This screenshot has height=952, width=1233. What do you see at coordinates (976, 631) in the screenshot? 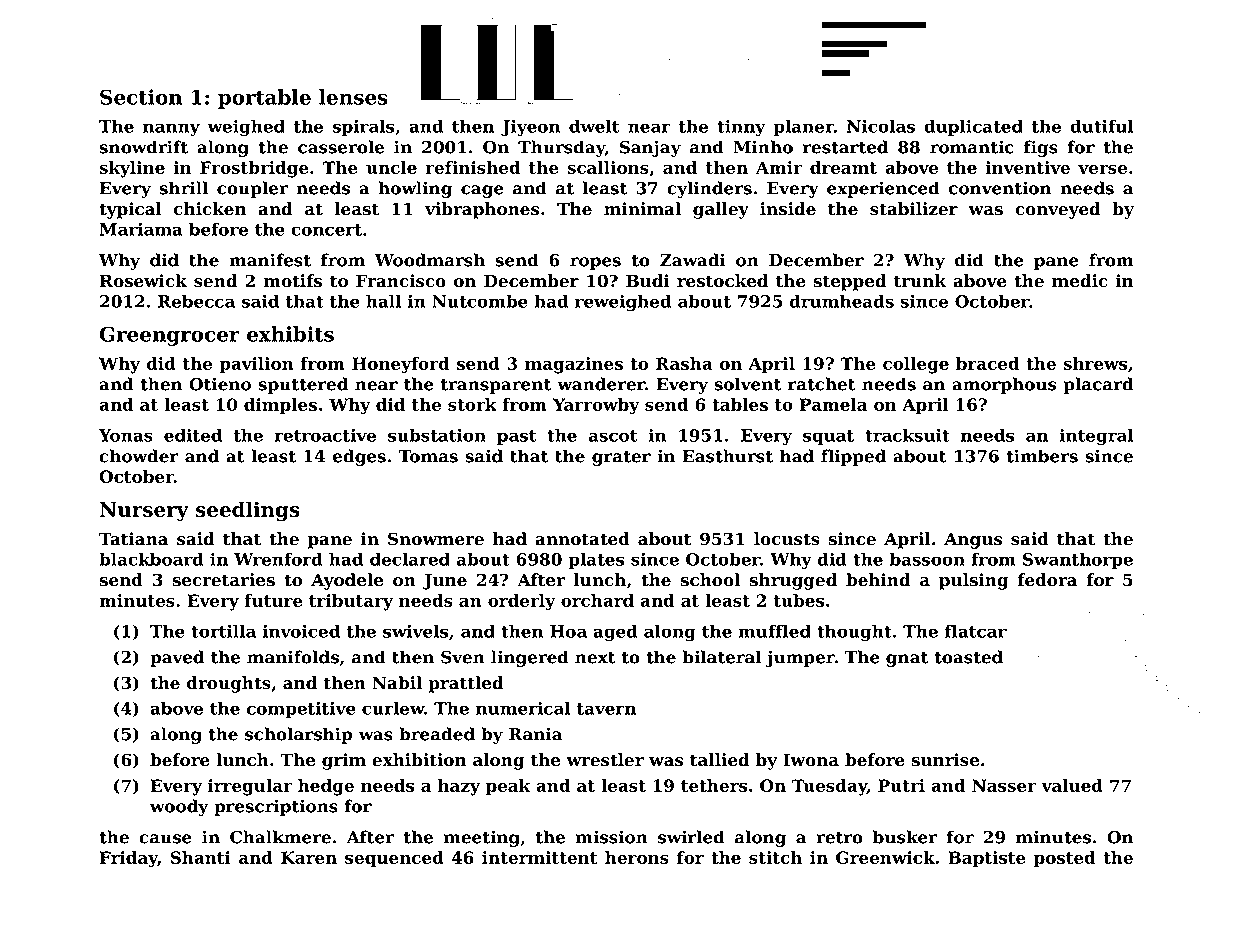
I see `flatcar` at bounding box center [976, 631].
